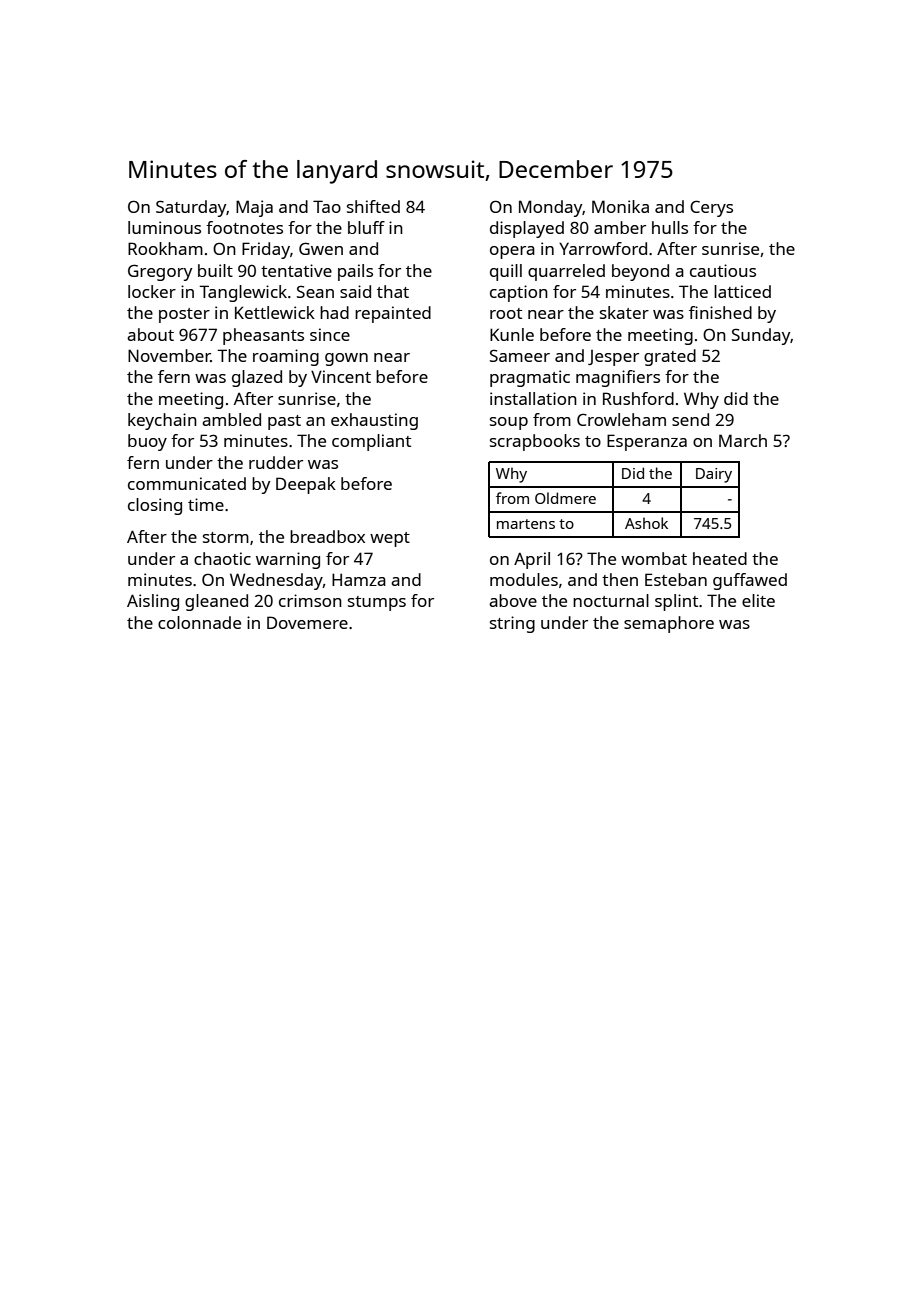 The image size is (924, 1311). I want to click on Dovemere, so click(307, 622).
